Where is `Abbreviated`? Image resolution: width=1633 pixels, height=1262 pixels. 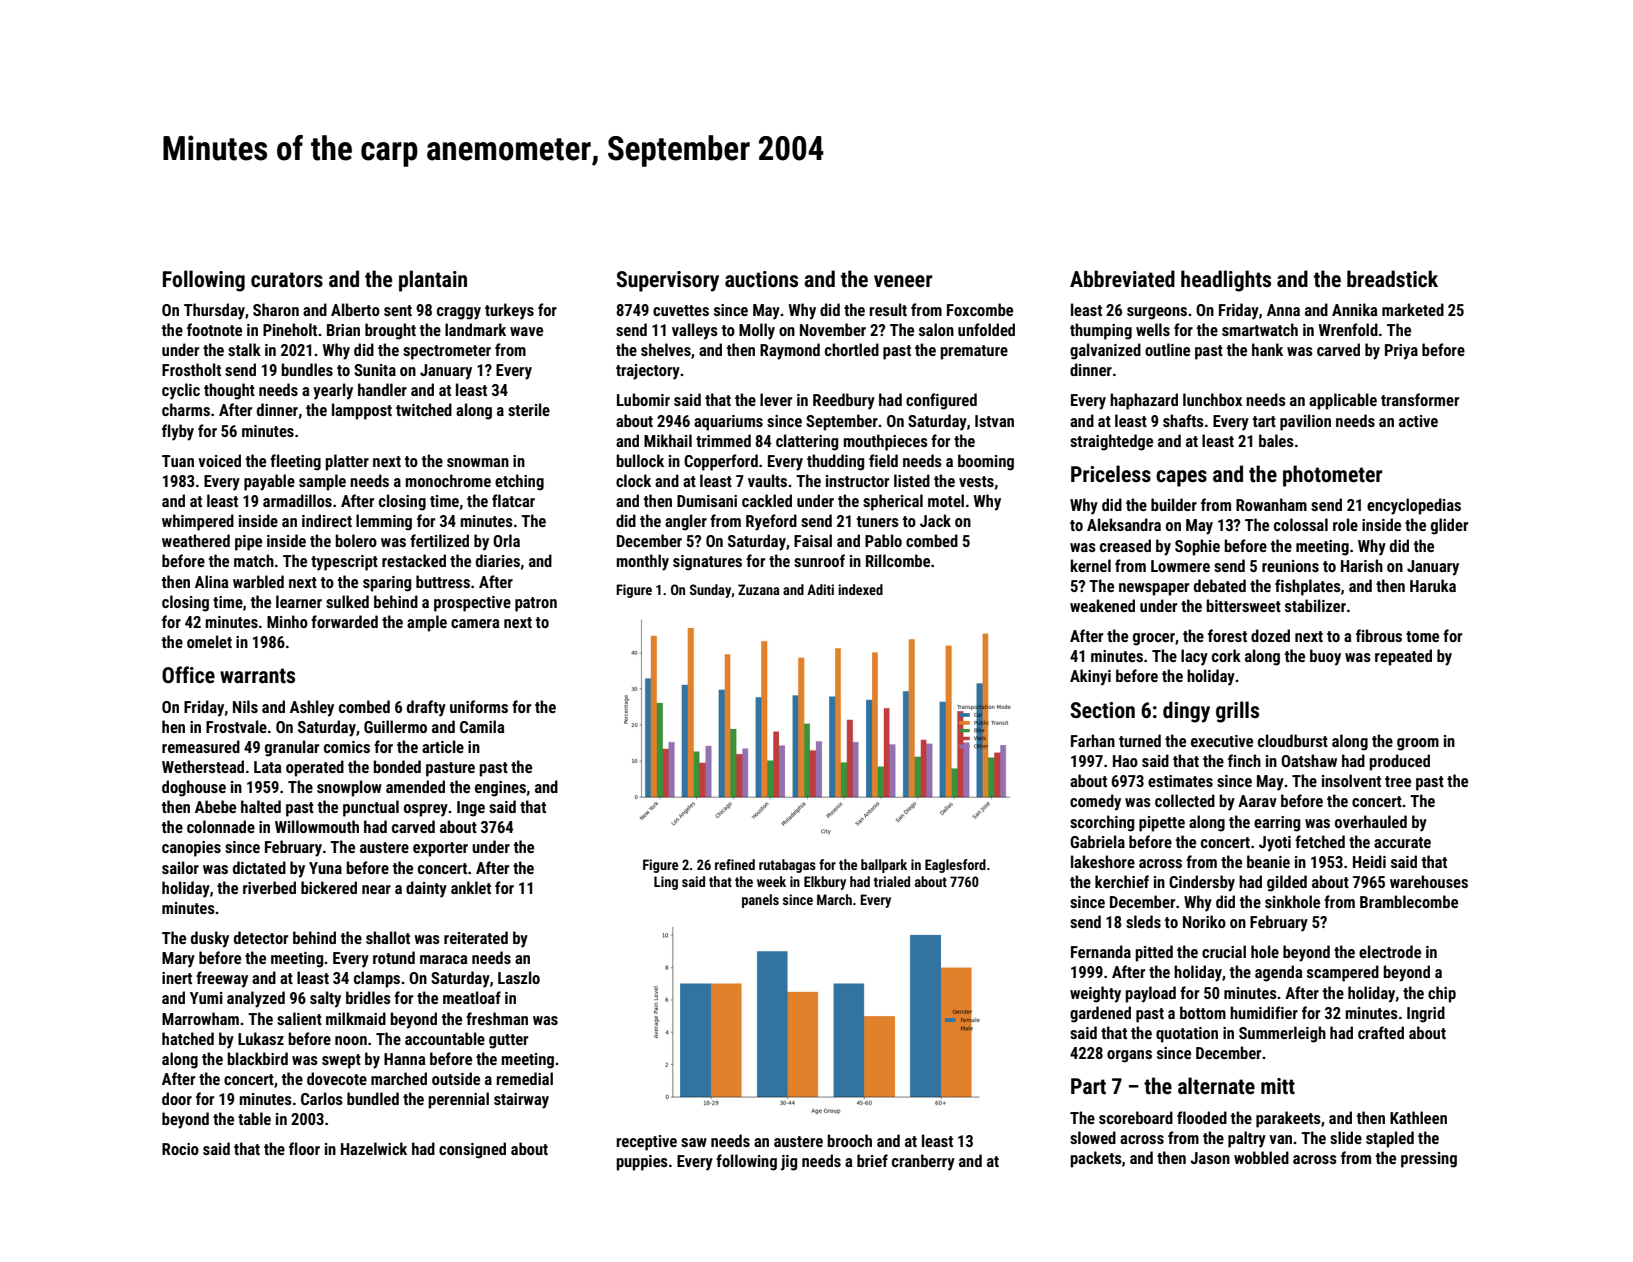
Abbreviated is located at coordinates (1122, 279).
